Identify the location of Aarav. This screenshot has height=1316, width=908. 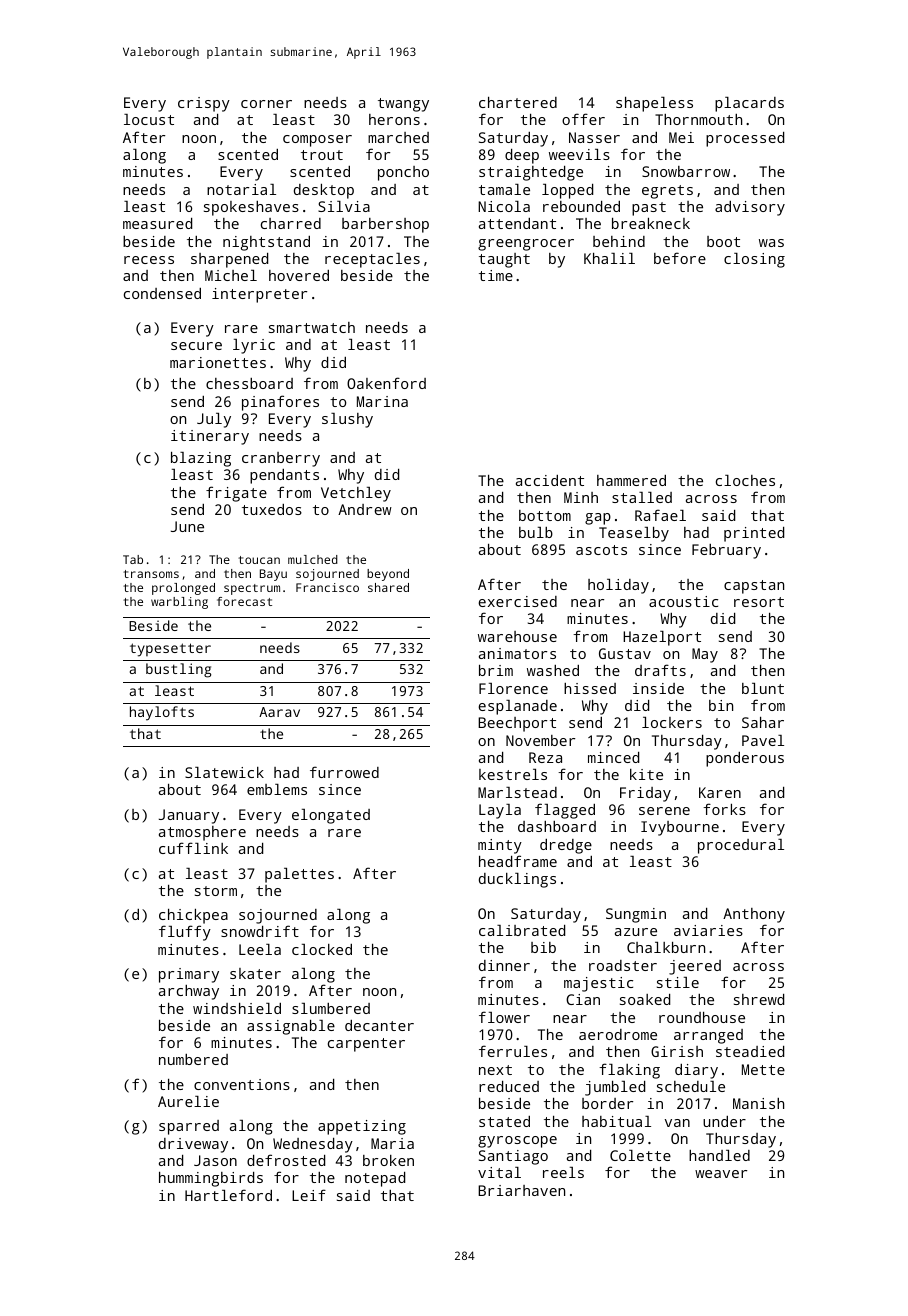
(279, 712).
